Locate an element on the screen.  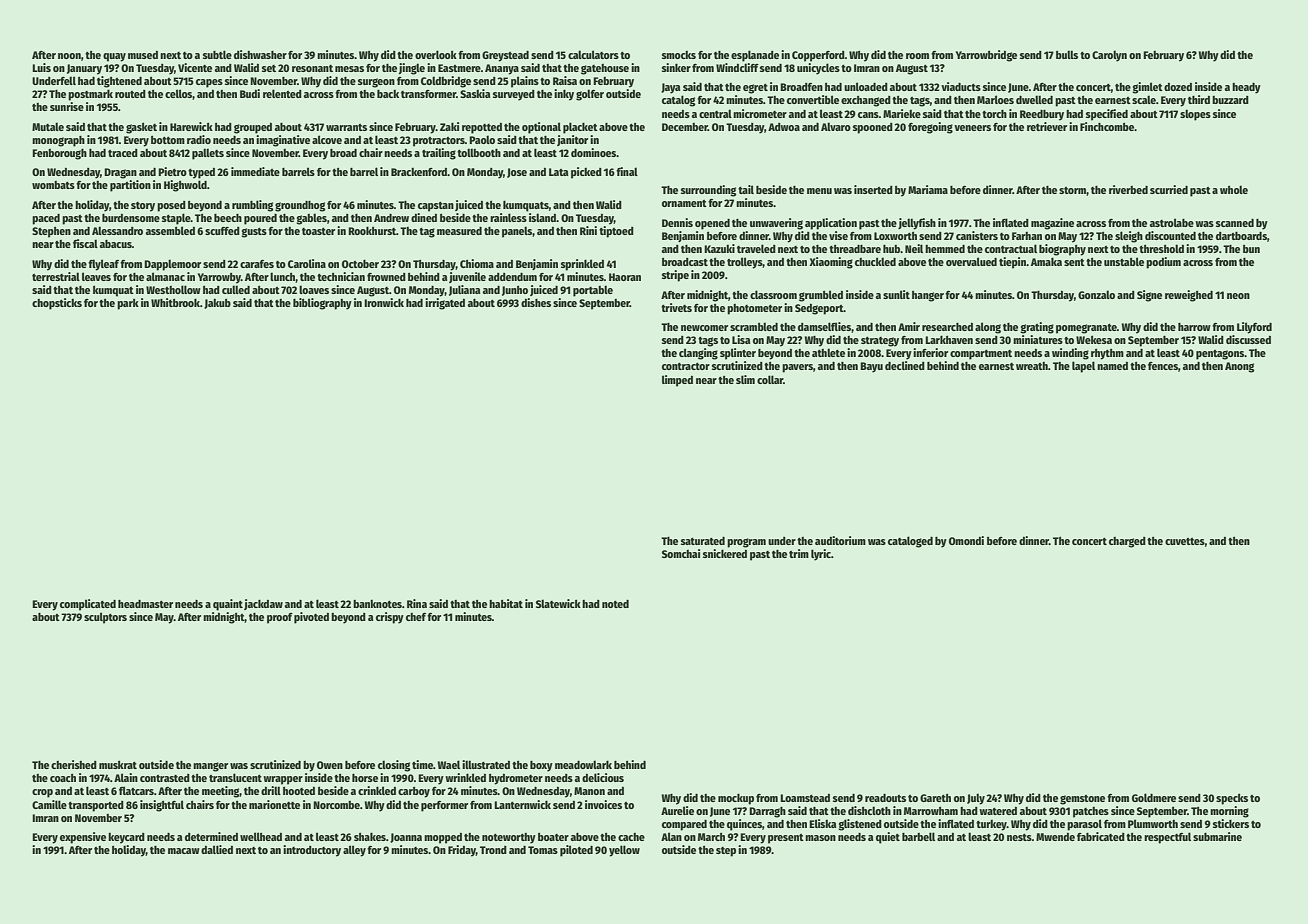
bulls is located at coordinates (1067, 54).
